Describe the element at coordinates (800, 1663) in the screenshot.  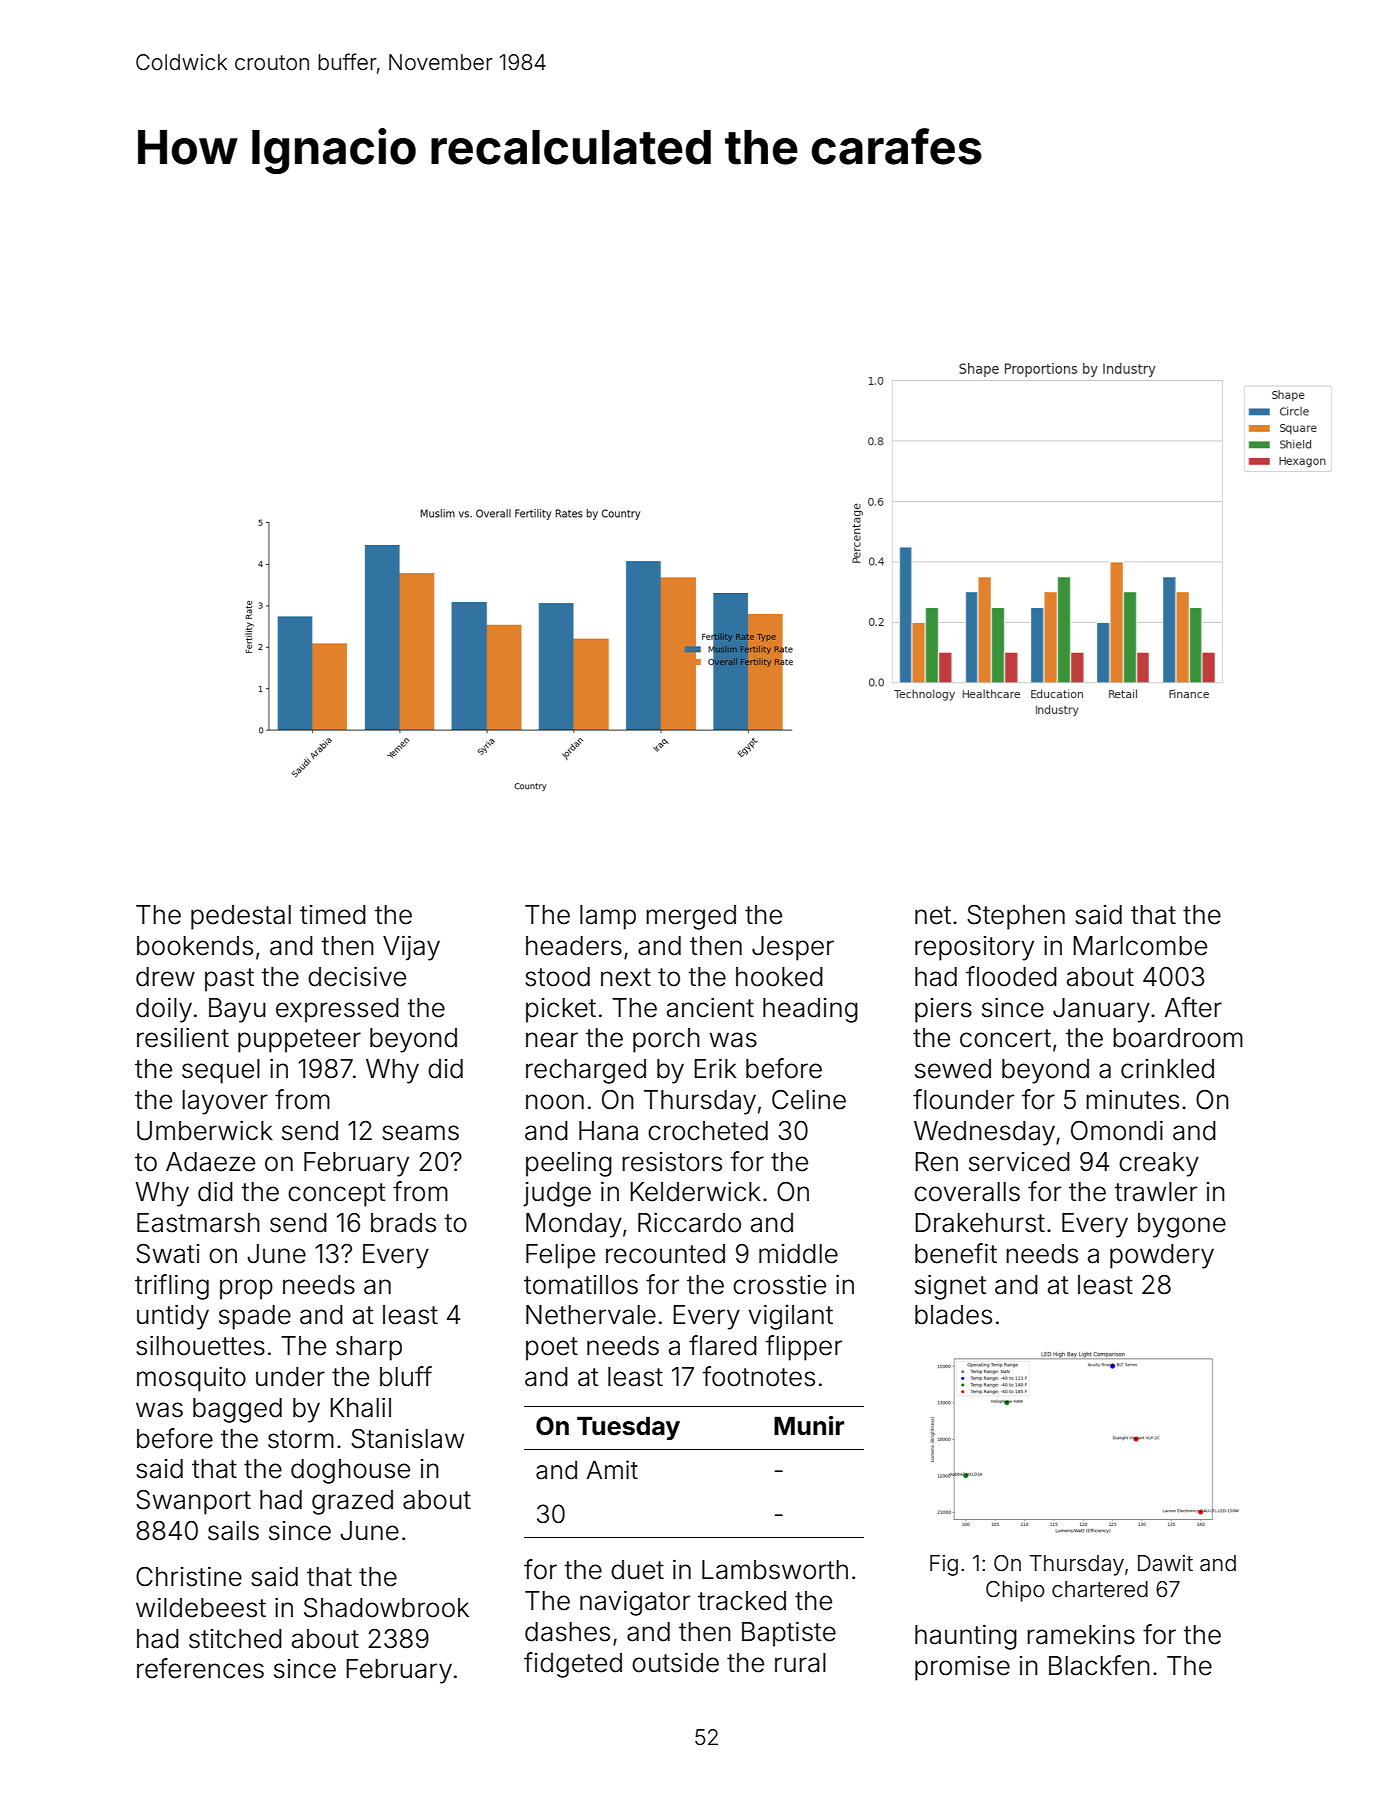
I see `rural` at that location.
